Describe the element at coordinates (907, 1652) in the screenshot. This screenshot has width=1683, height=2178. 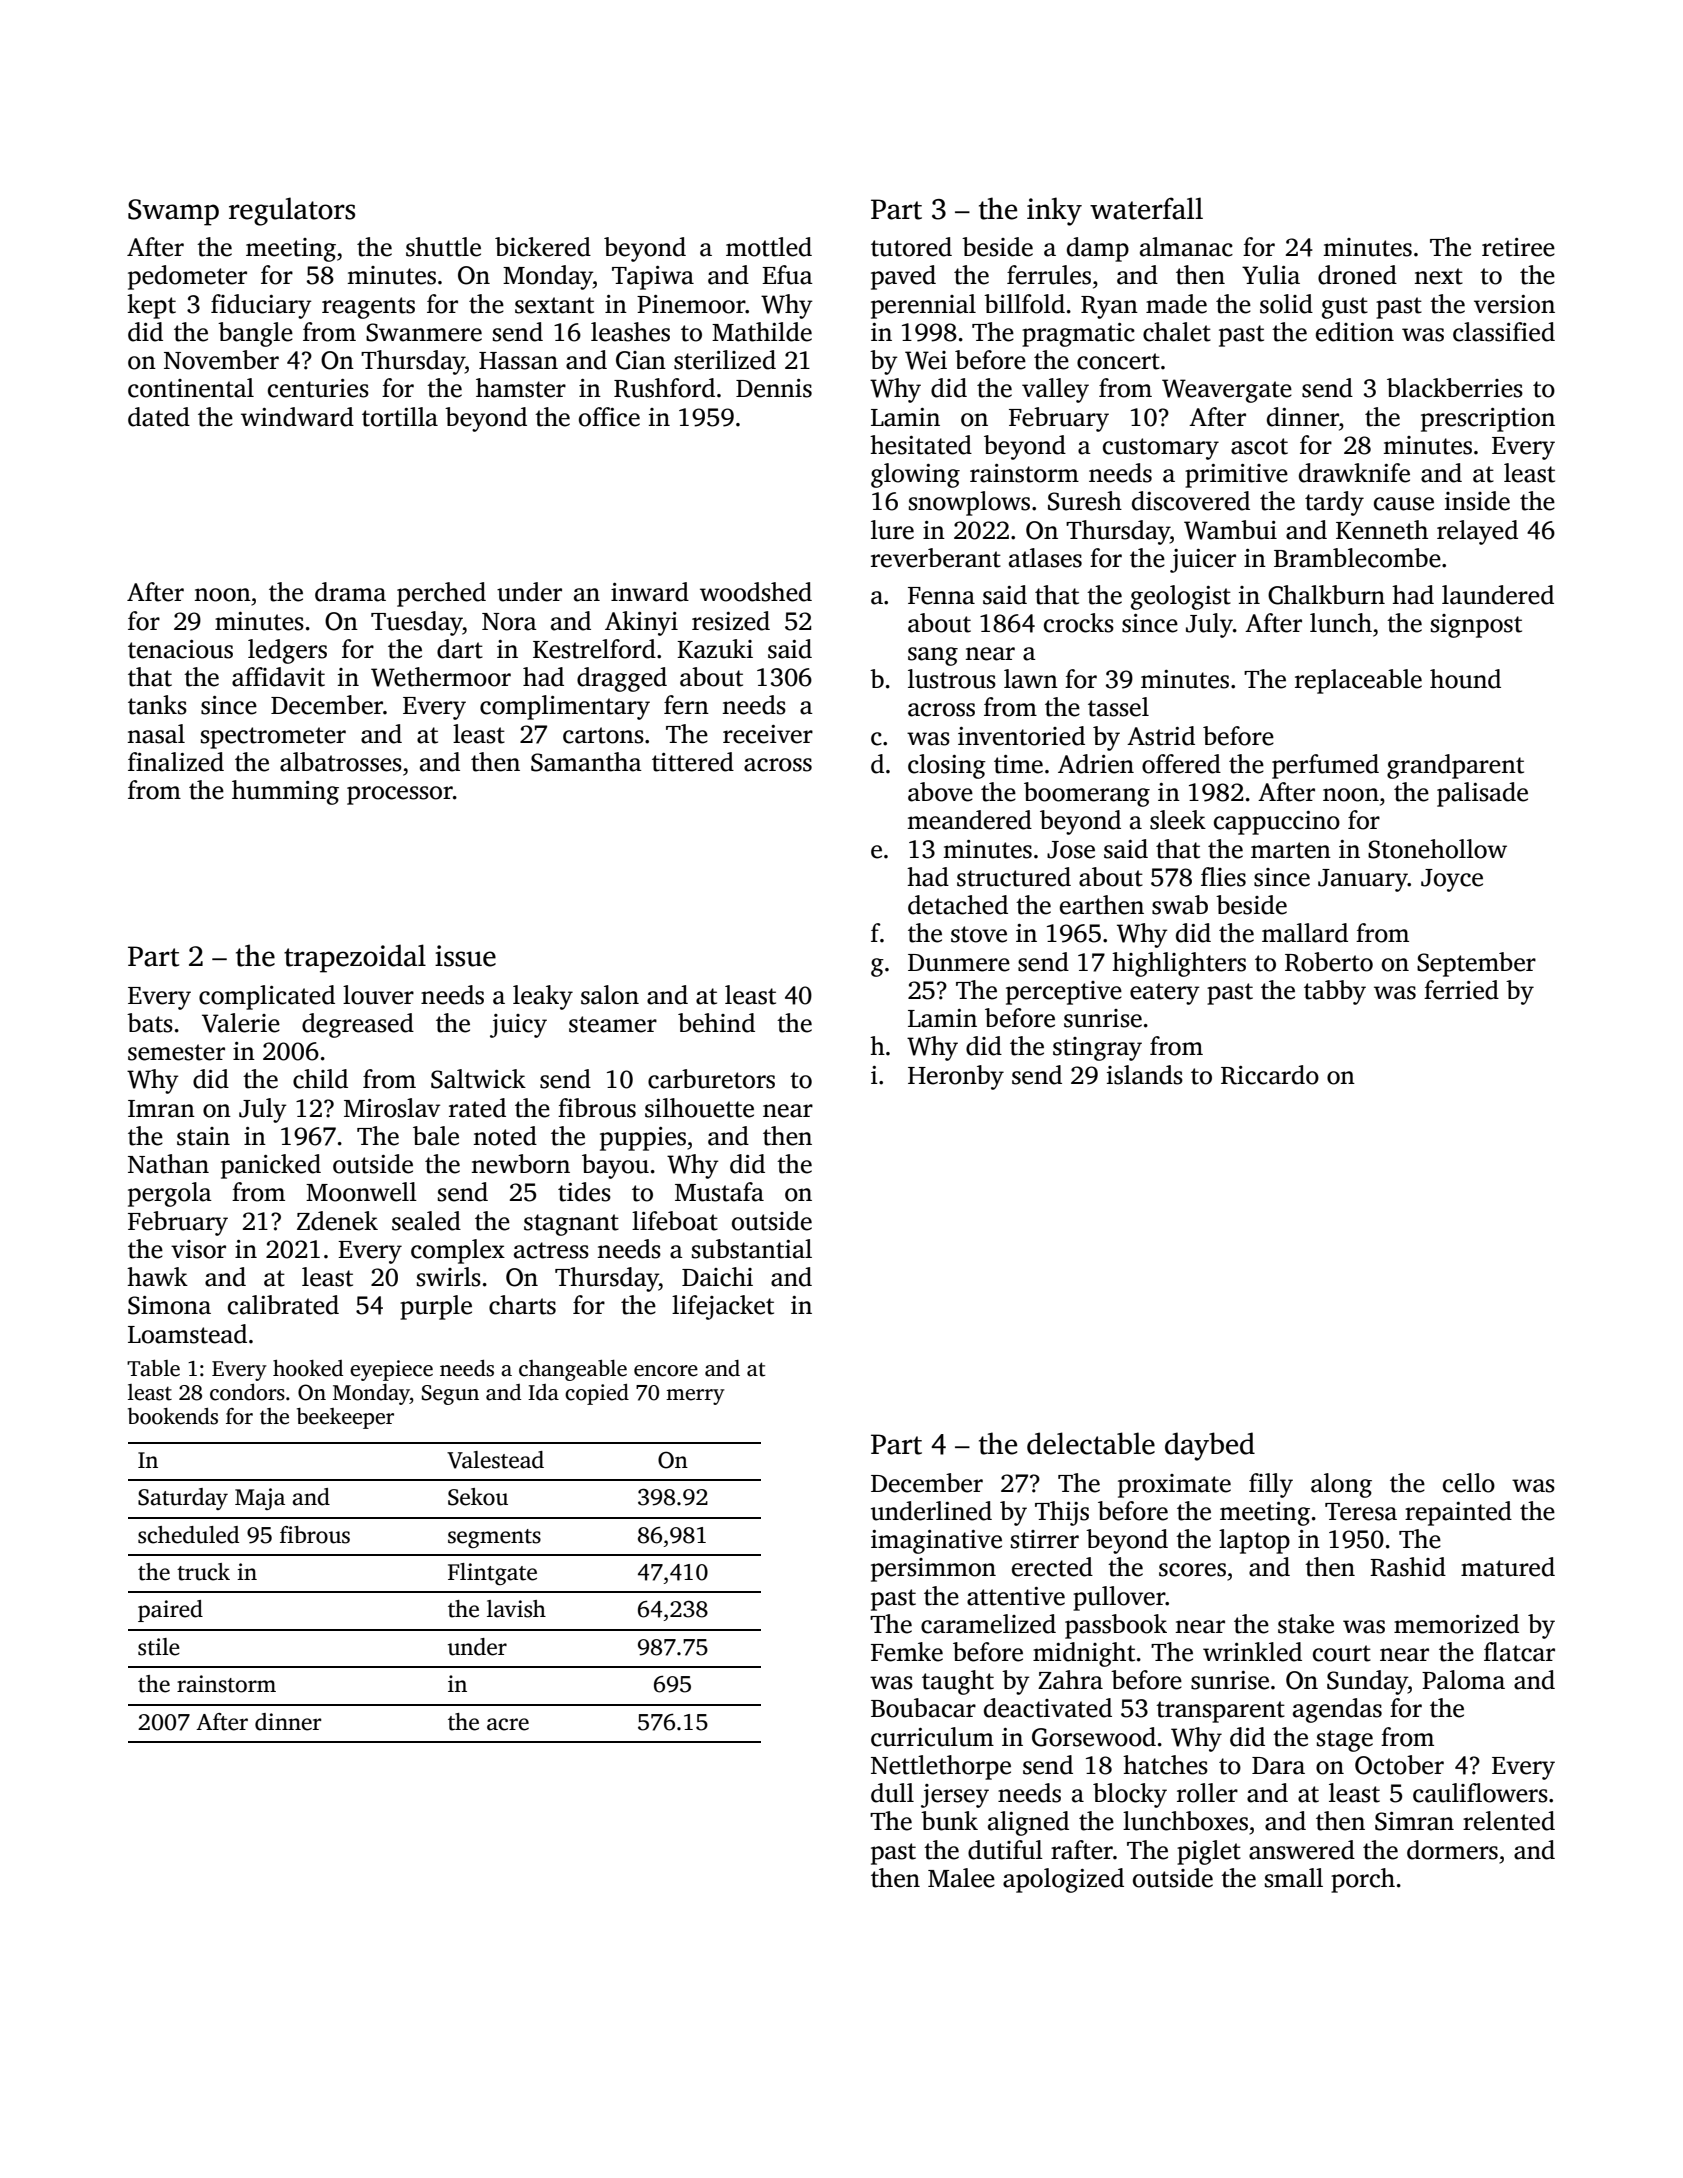
I see `Femke` at that location.
